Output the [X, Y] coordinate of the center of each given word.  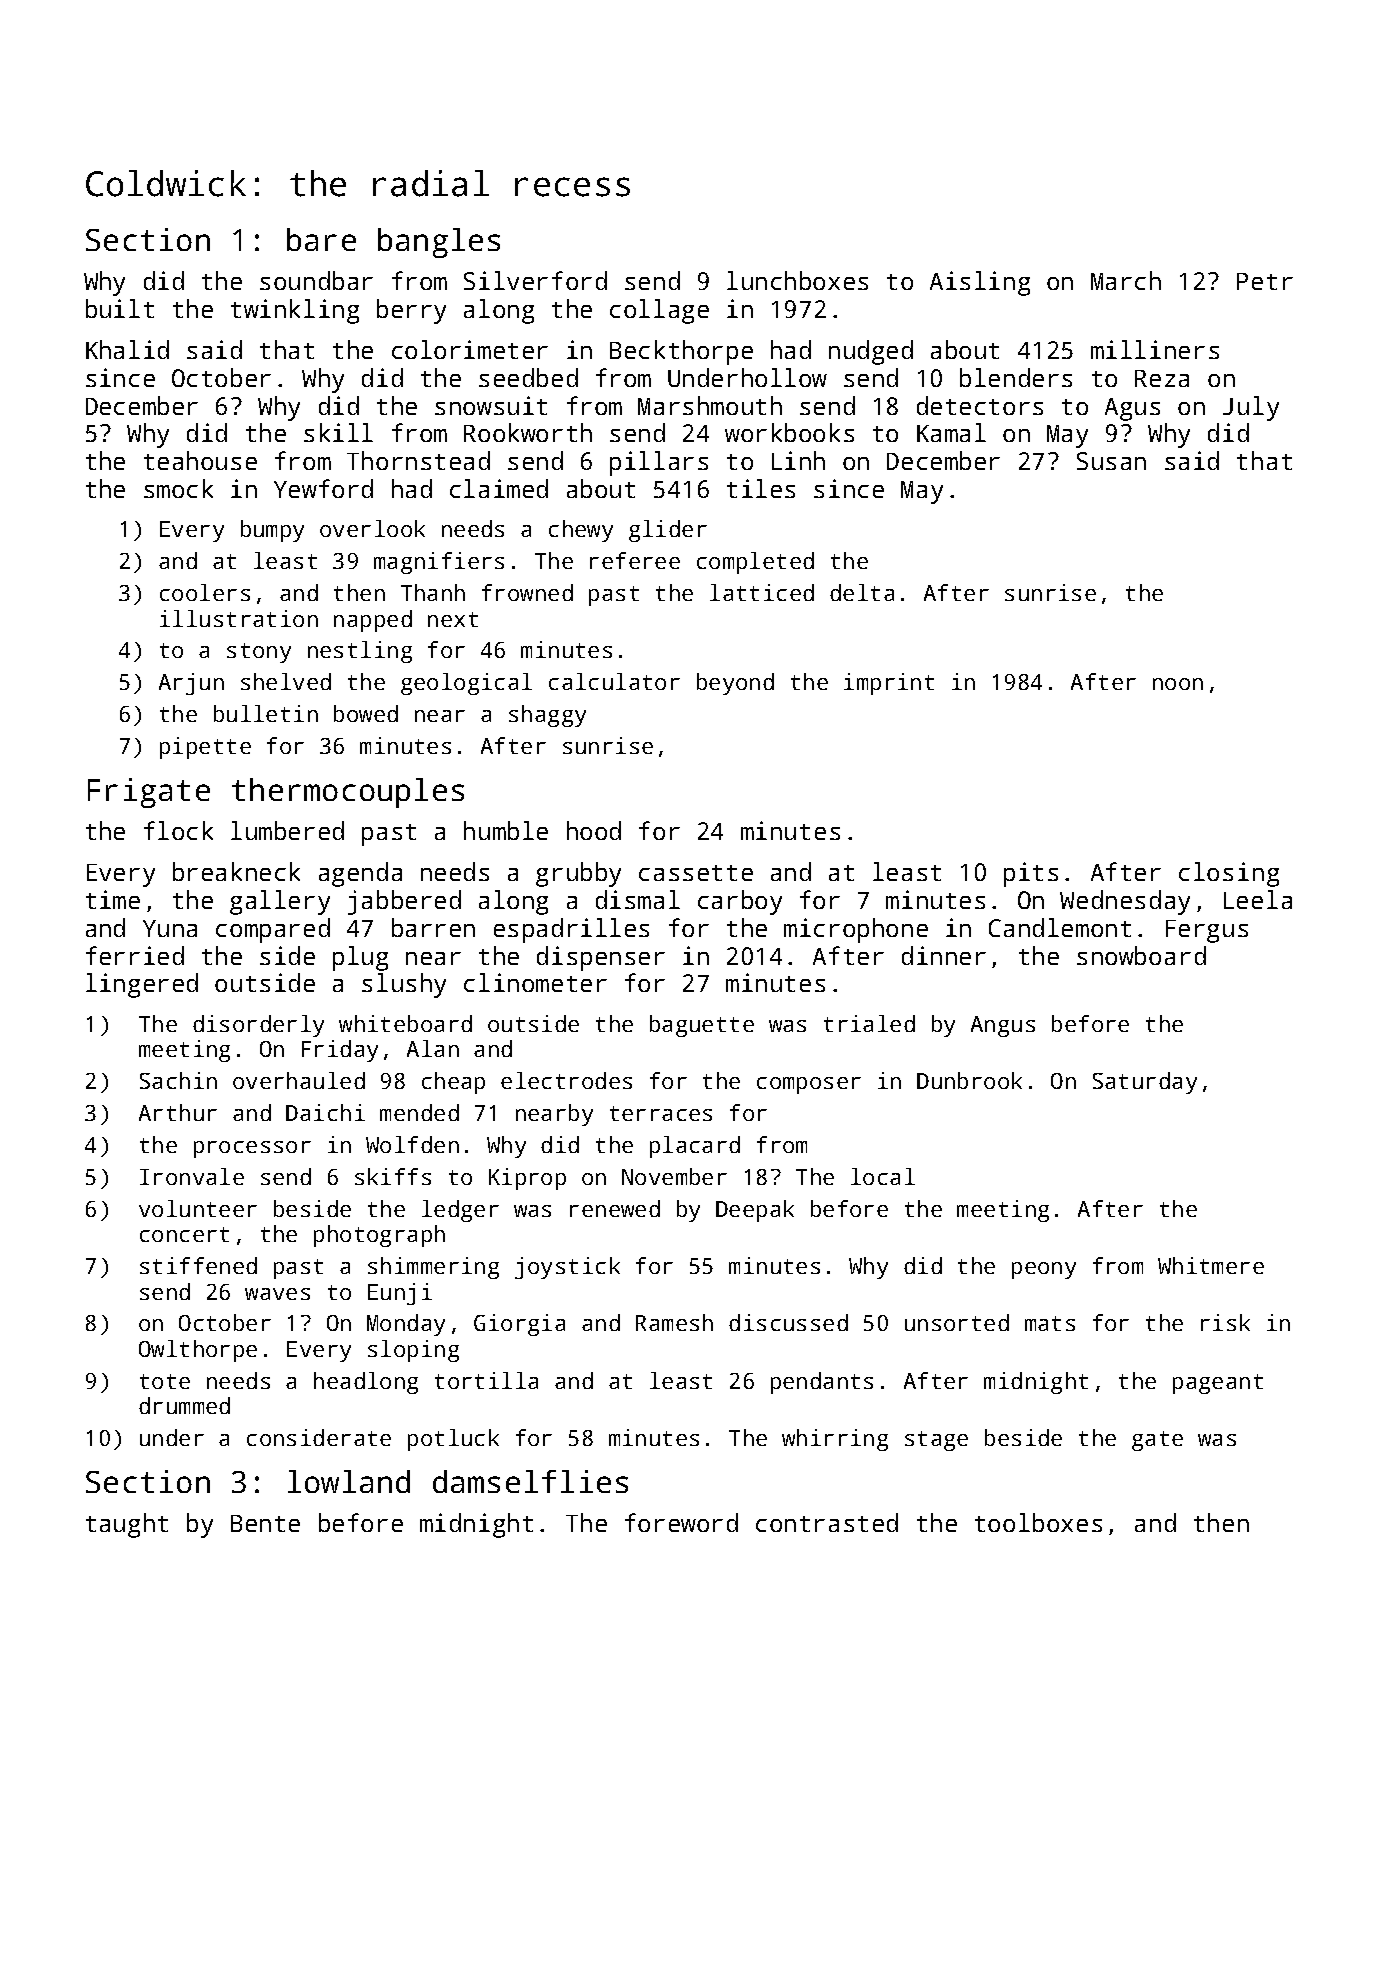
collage [659, 311]
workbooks [789, 432]
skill [338, 432]
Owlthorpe [198, 1351]
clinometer [535, 982]
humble [506, 830]
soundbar [316, 280]
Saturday [1145, 1083]
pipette [205, 748]
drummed [184, 1405]
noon [1178, 684]
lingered [142, 985]
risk [1225, 1322]
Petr [1265, 281]
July [1251, 408]
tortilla [486, 1380]
